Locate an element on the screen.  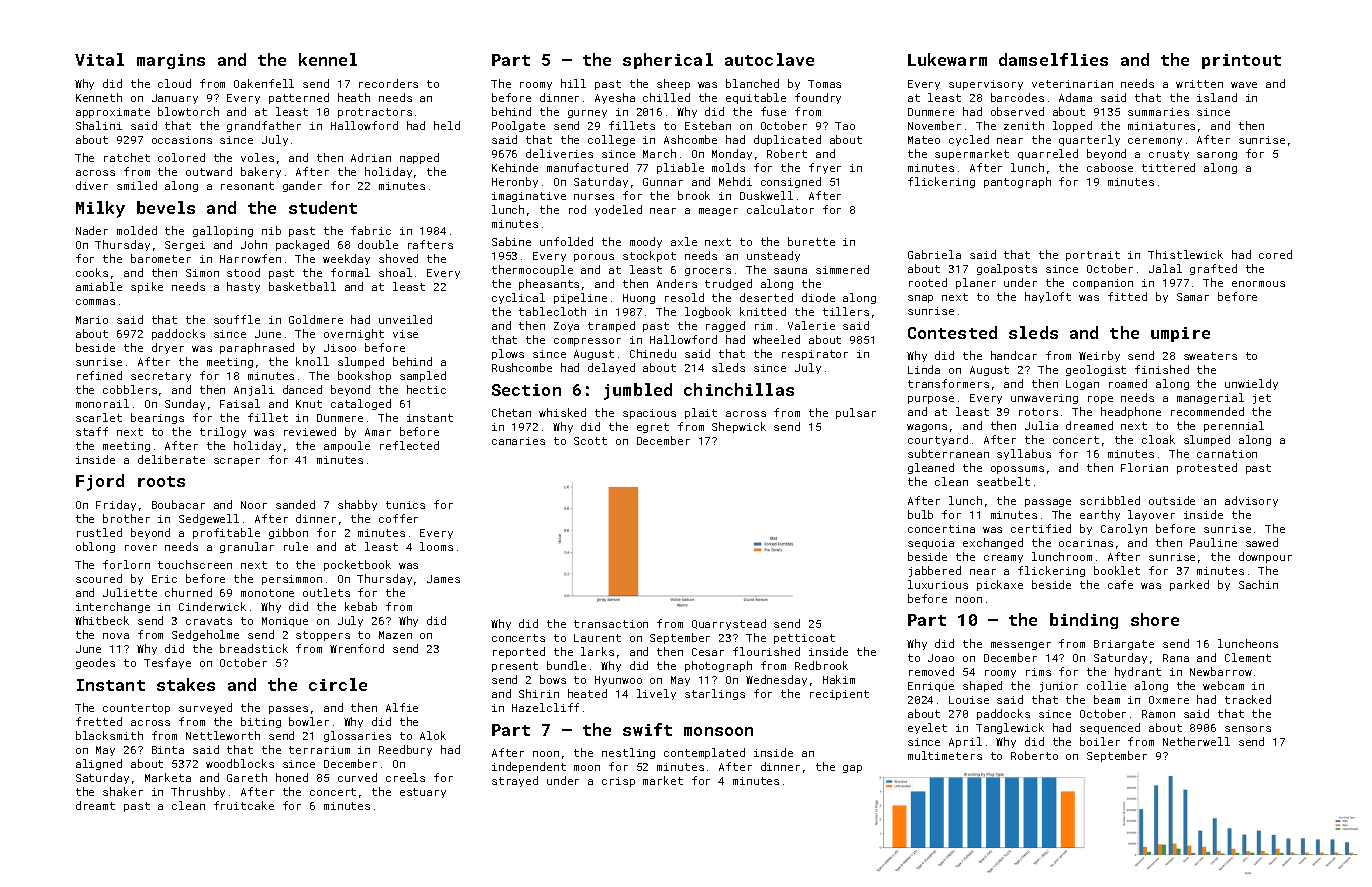
looms is located at coordinates (436, 546).
